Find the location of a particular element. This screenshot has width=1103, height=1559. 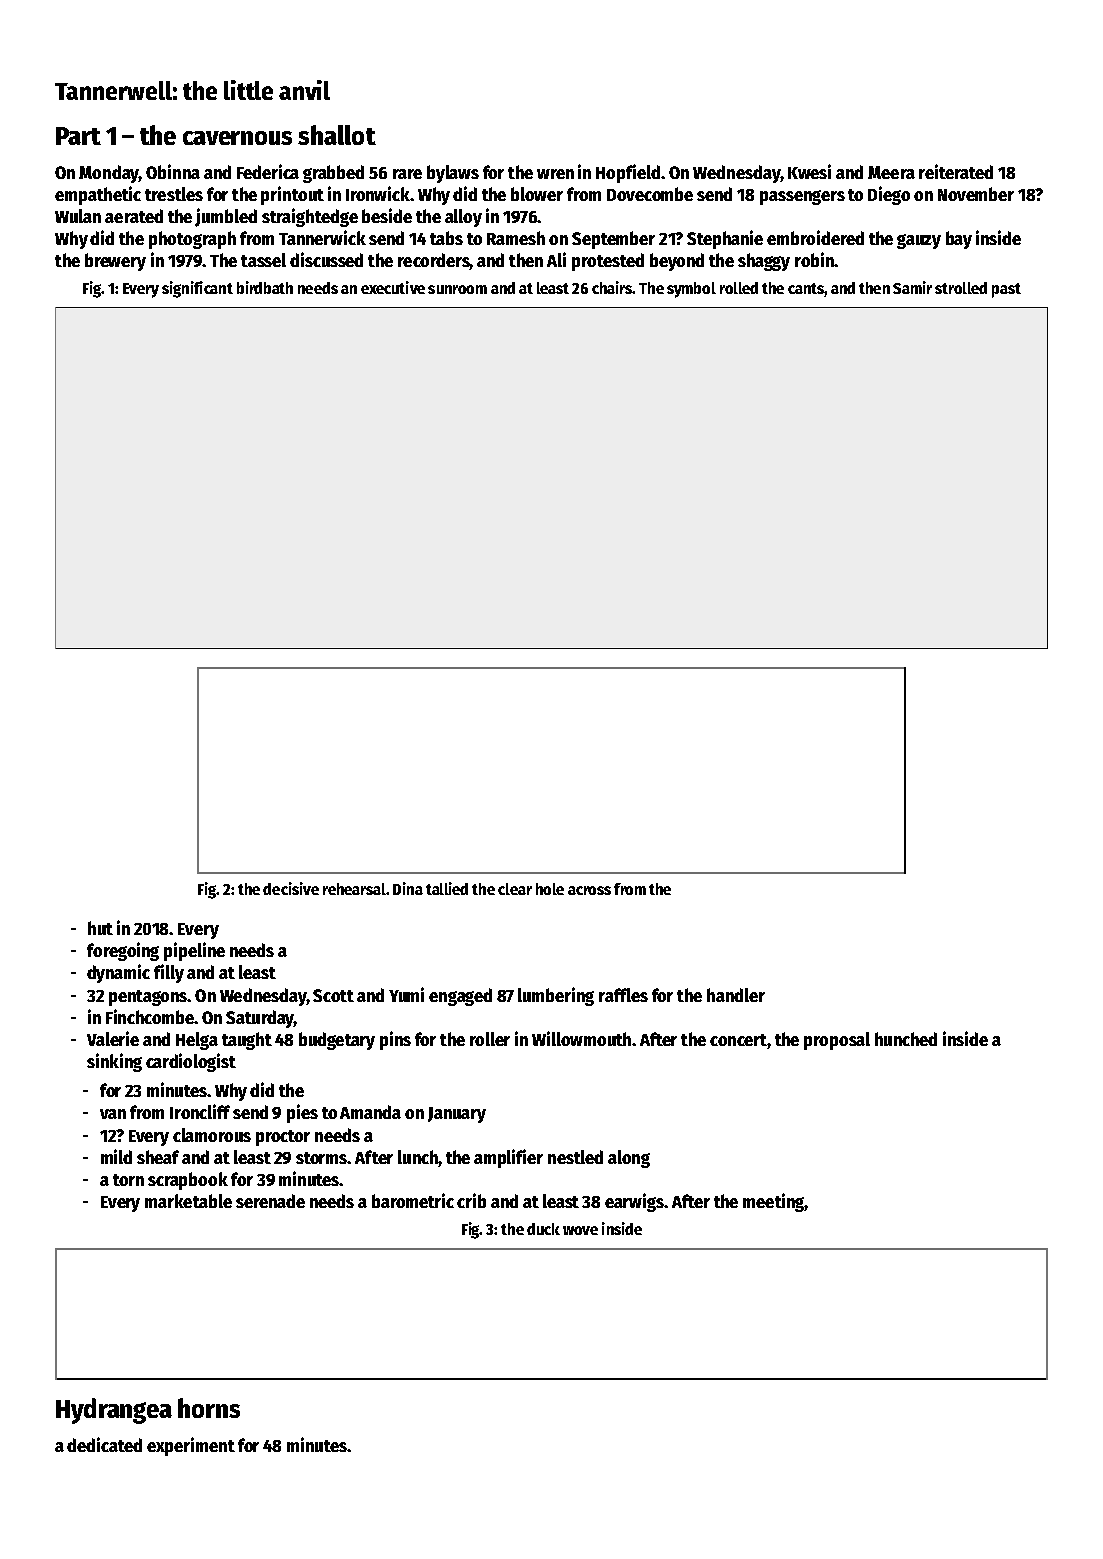

hunched is located at coordinates (906, 1039).
